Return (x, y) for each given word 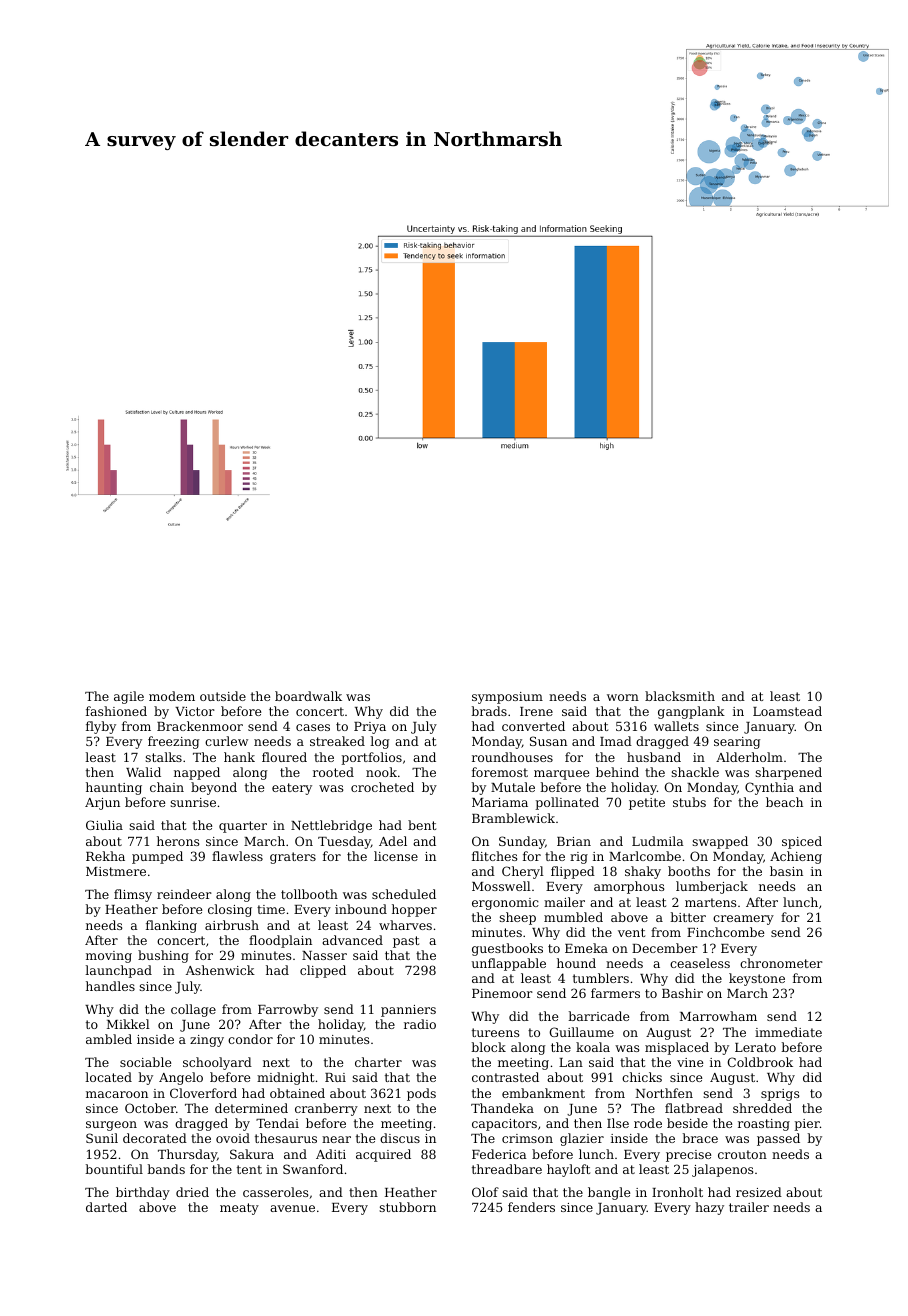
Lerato (755, 1047)
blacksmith (680, 696)
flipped (573, 872)
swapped (720, 842)
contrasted (505, 1077)
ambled (109, 1039)
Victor (195, 711)
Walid (143, 772)
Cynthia (769, 788)
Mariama (500, 802)
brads (489, 711)
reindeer (184, 894)
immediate (788, 1032)
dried (192, 1192)
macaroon (117, 1094)
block (488, 1047)
